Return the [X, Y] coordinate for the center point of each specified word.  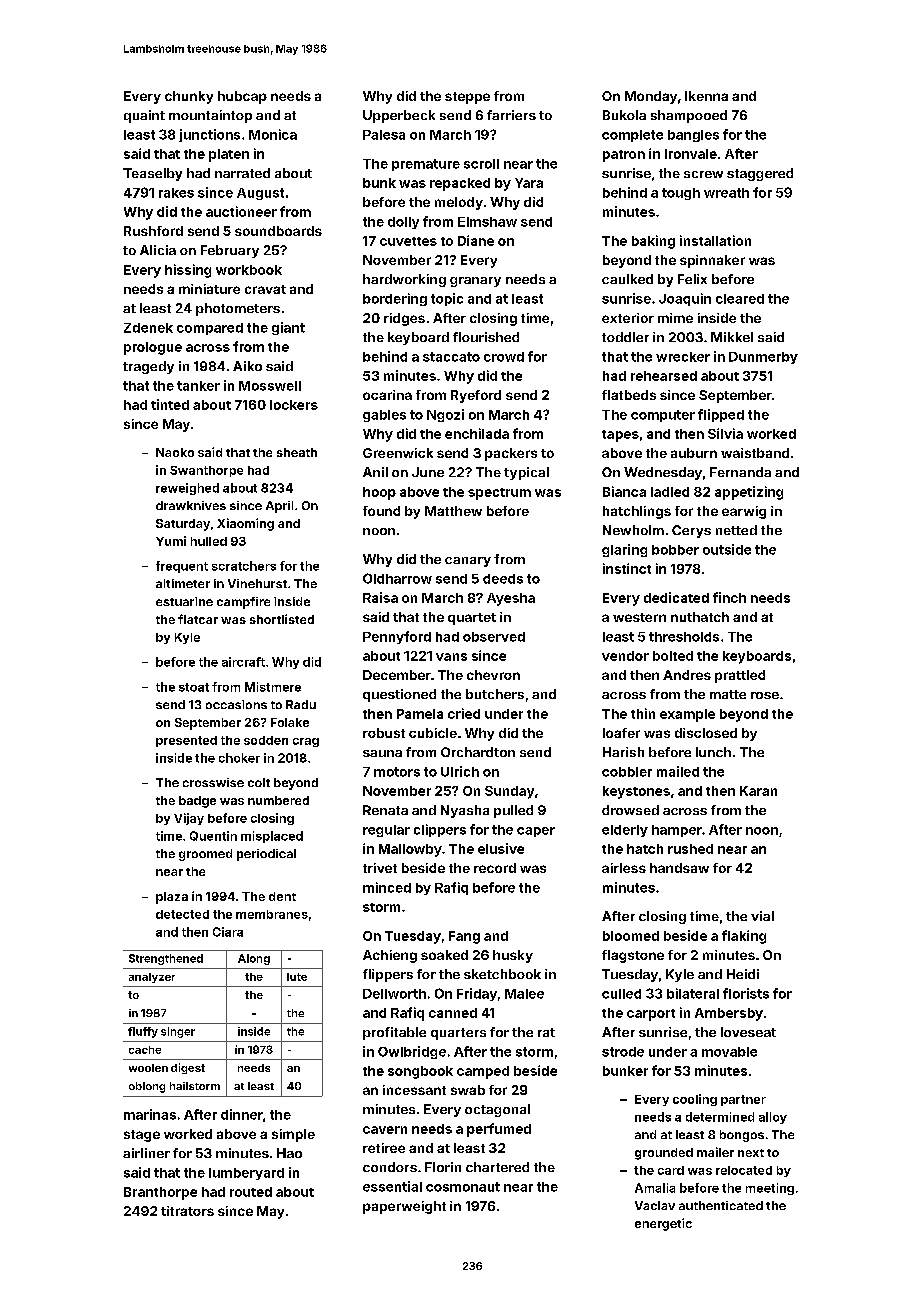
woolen [148, 1068]
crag [306, 742]
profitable [394, 1033]
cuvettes [408, 241]
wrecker [683, 357]
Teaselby [152, 174]
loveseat [748, 1032]
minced [387, 887]
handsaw [679, 868]
